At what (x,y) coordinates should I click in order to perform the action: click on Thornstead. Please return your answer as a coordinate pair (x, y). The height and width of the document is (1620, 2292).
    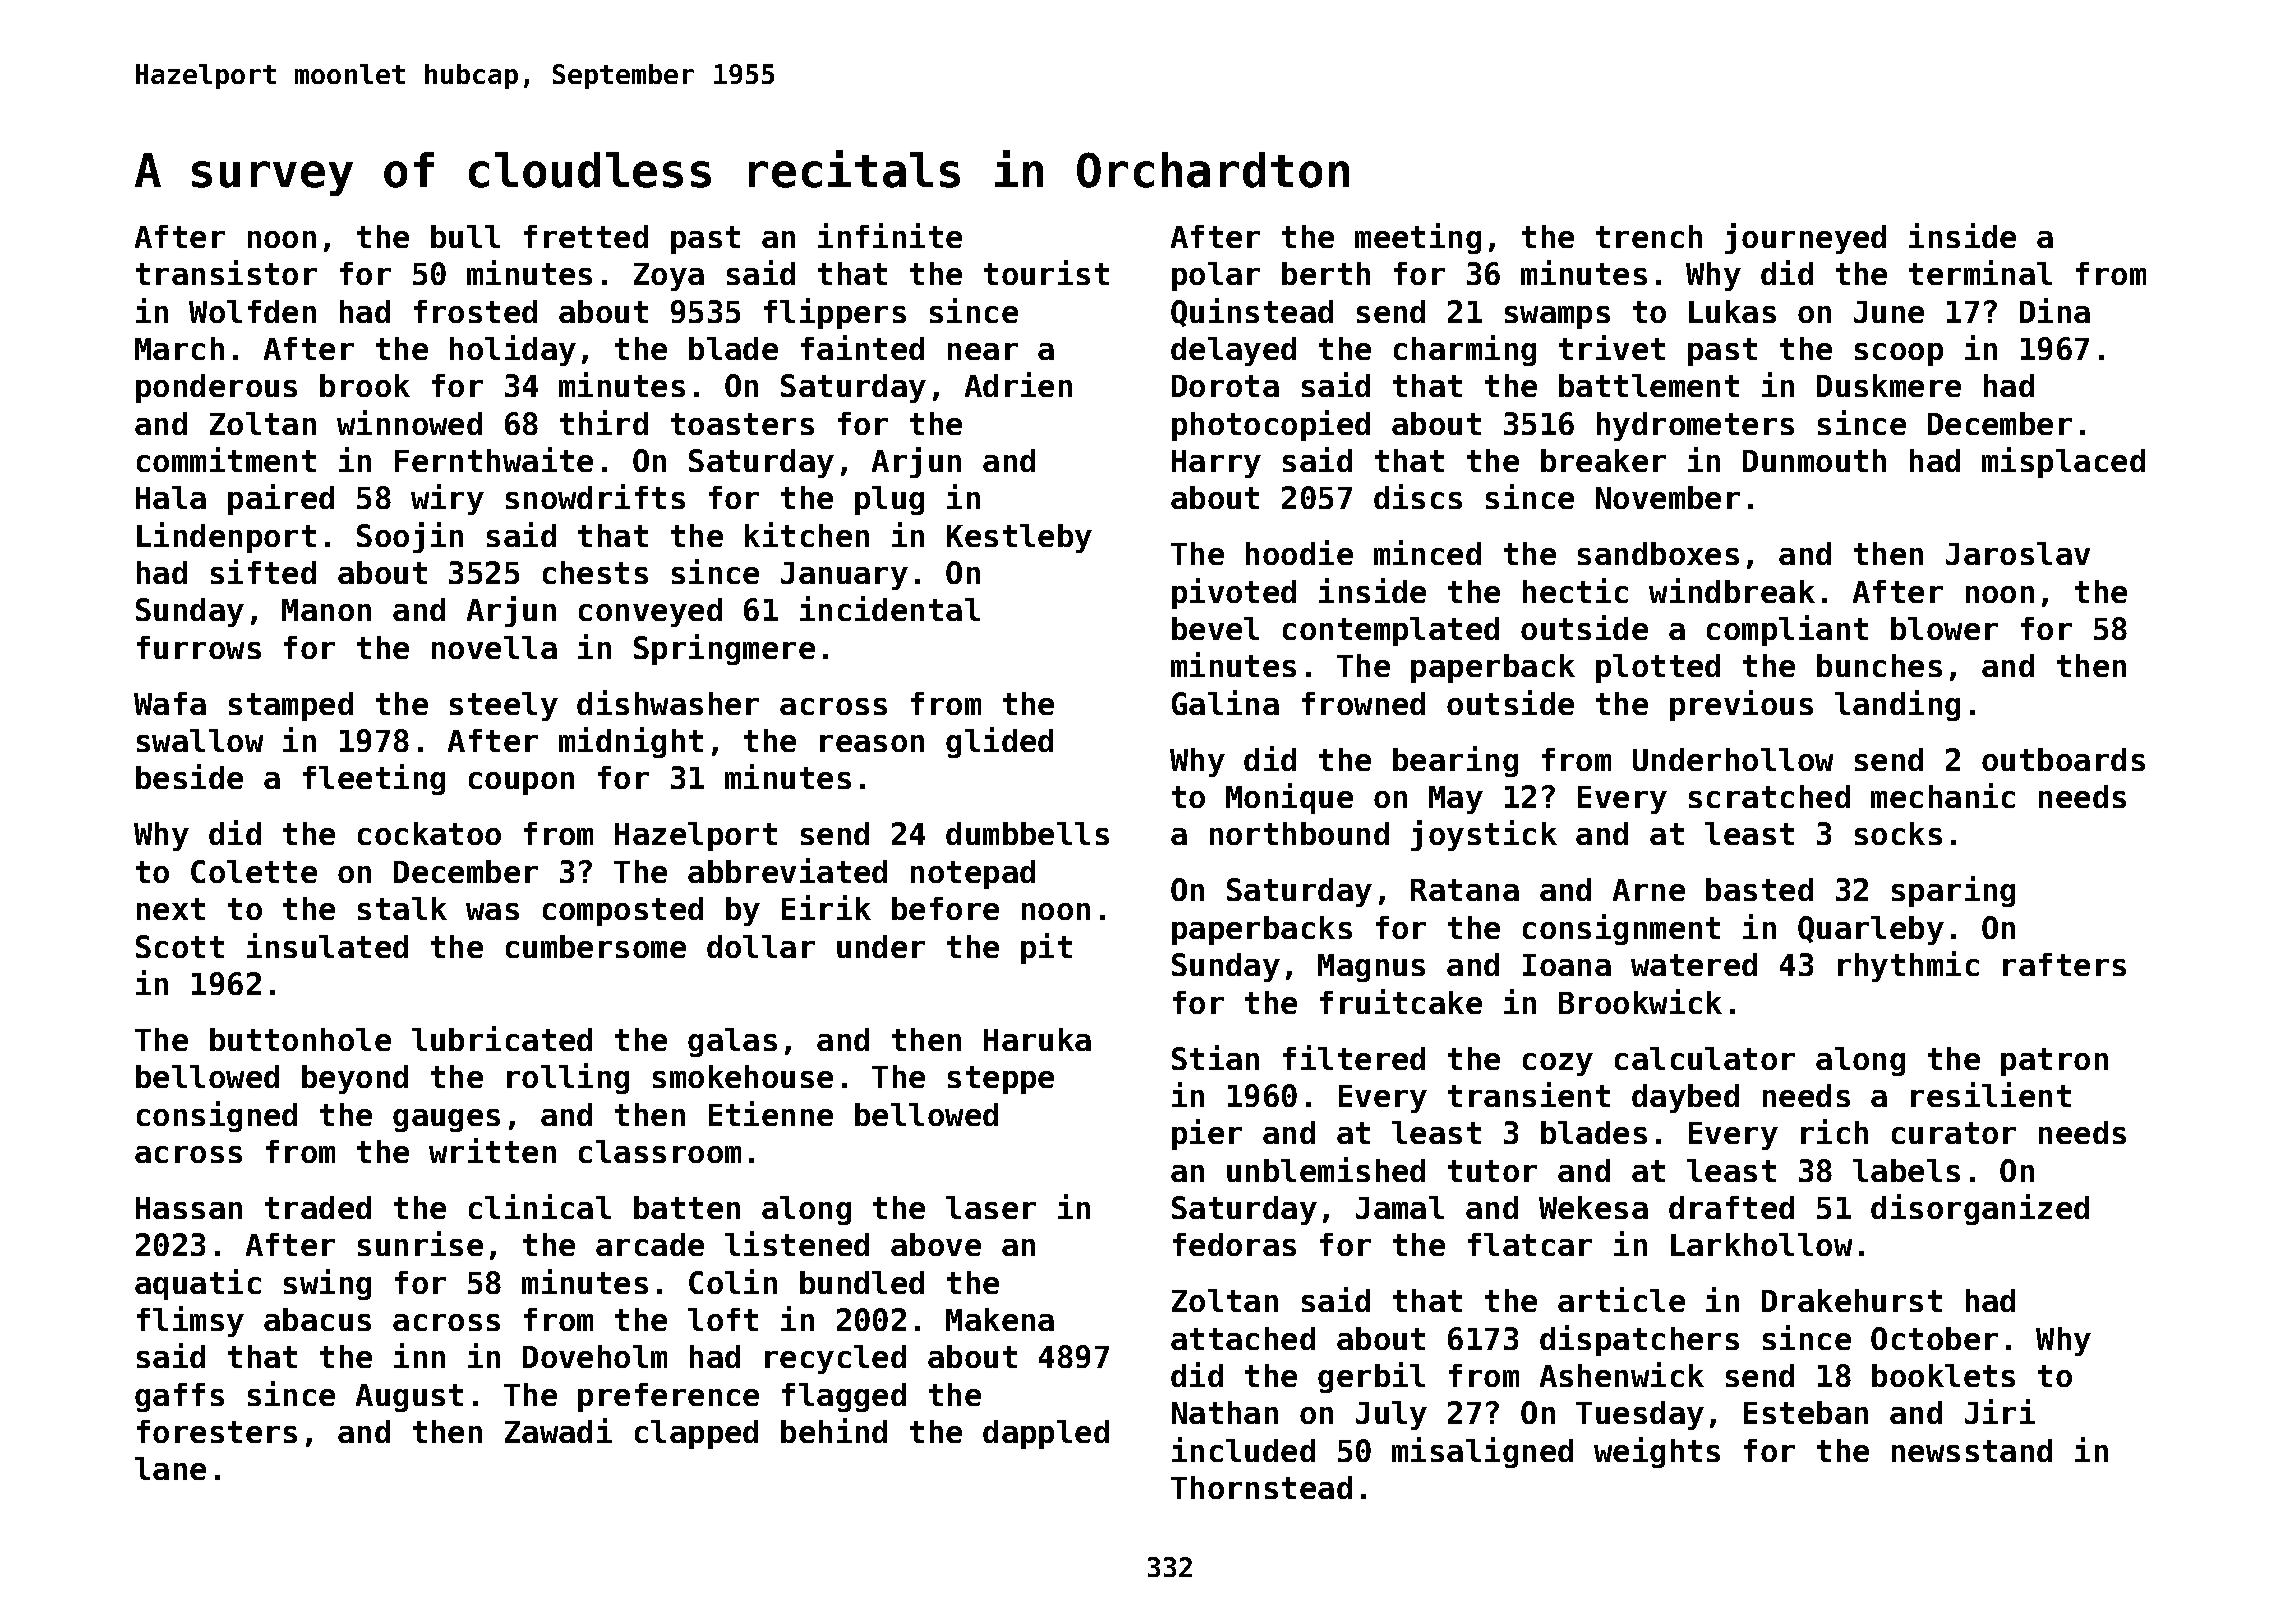
    Looking at the image, I should click on (1261, 1487).
